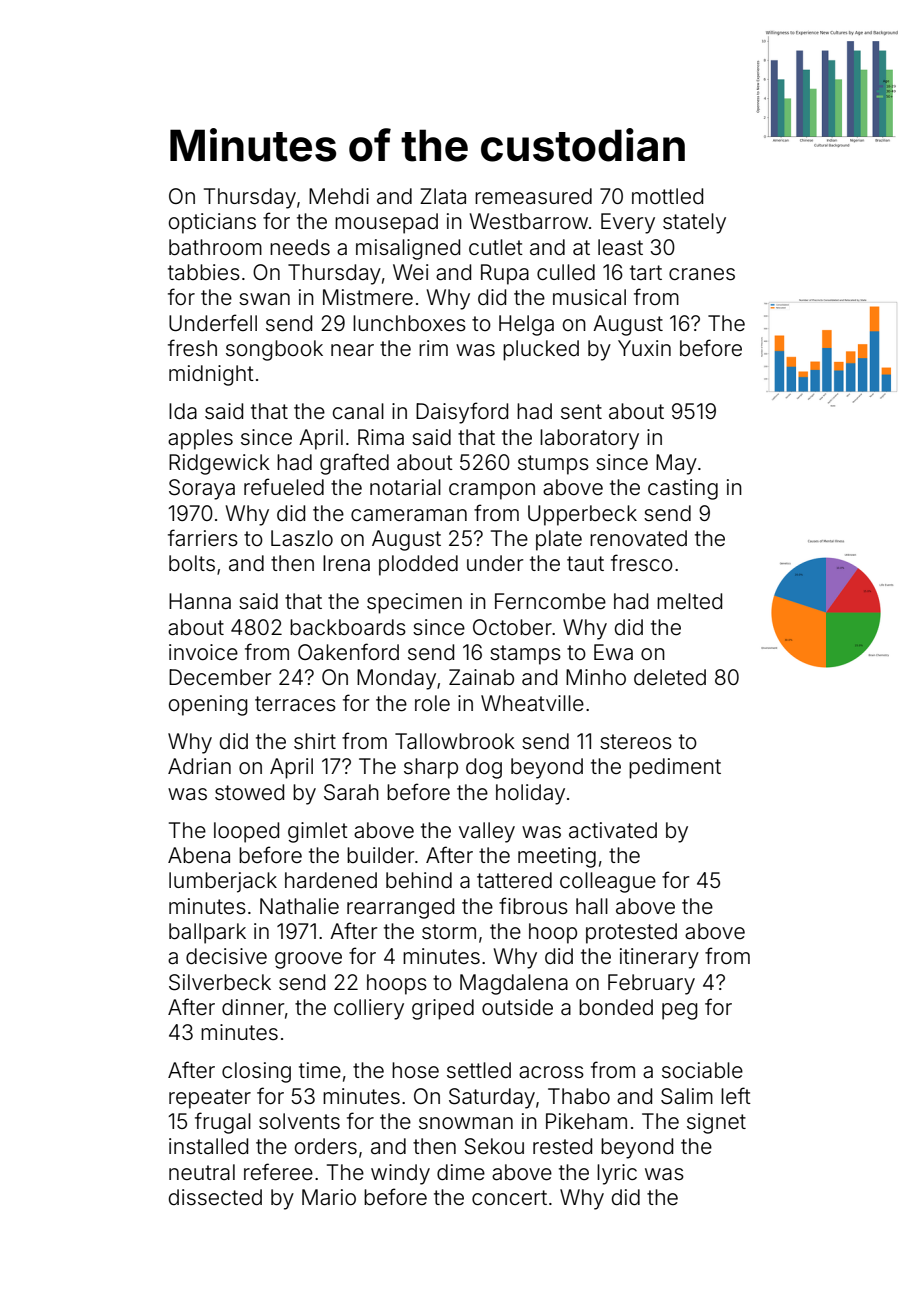 This document has width=924, height=1311. What do you see at coordinates (208, 705) in the document?
I see `opening` at bounding box center [208, 705].
